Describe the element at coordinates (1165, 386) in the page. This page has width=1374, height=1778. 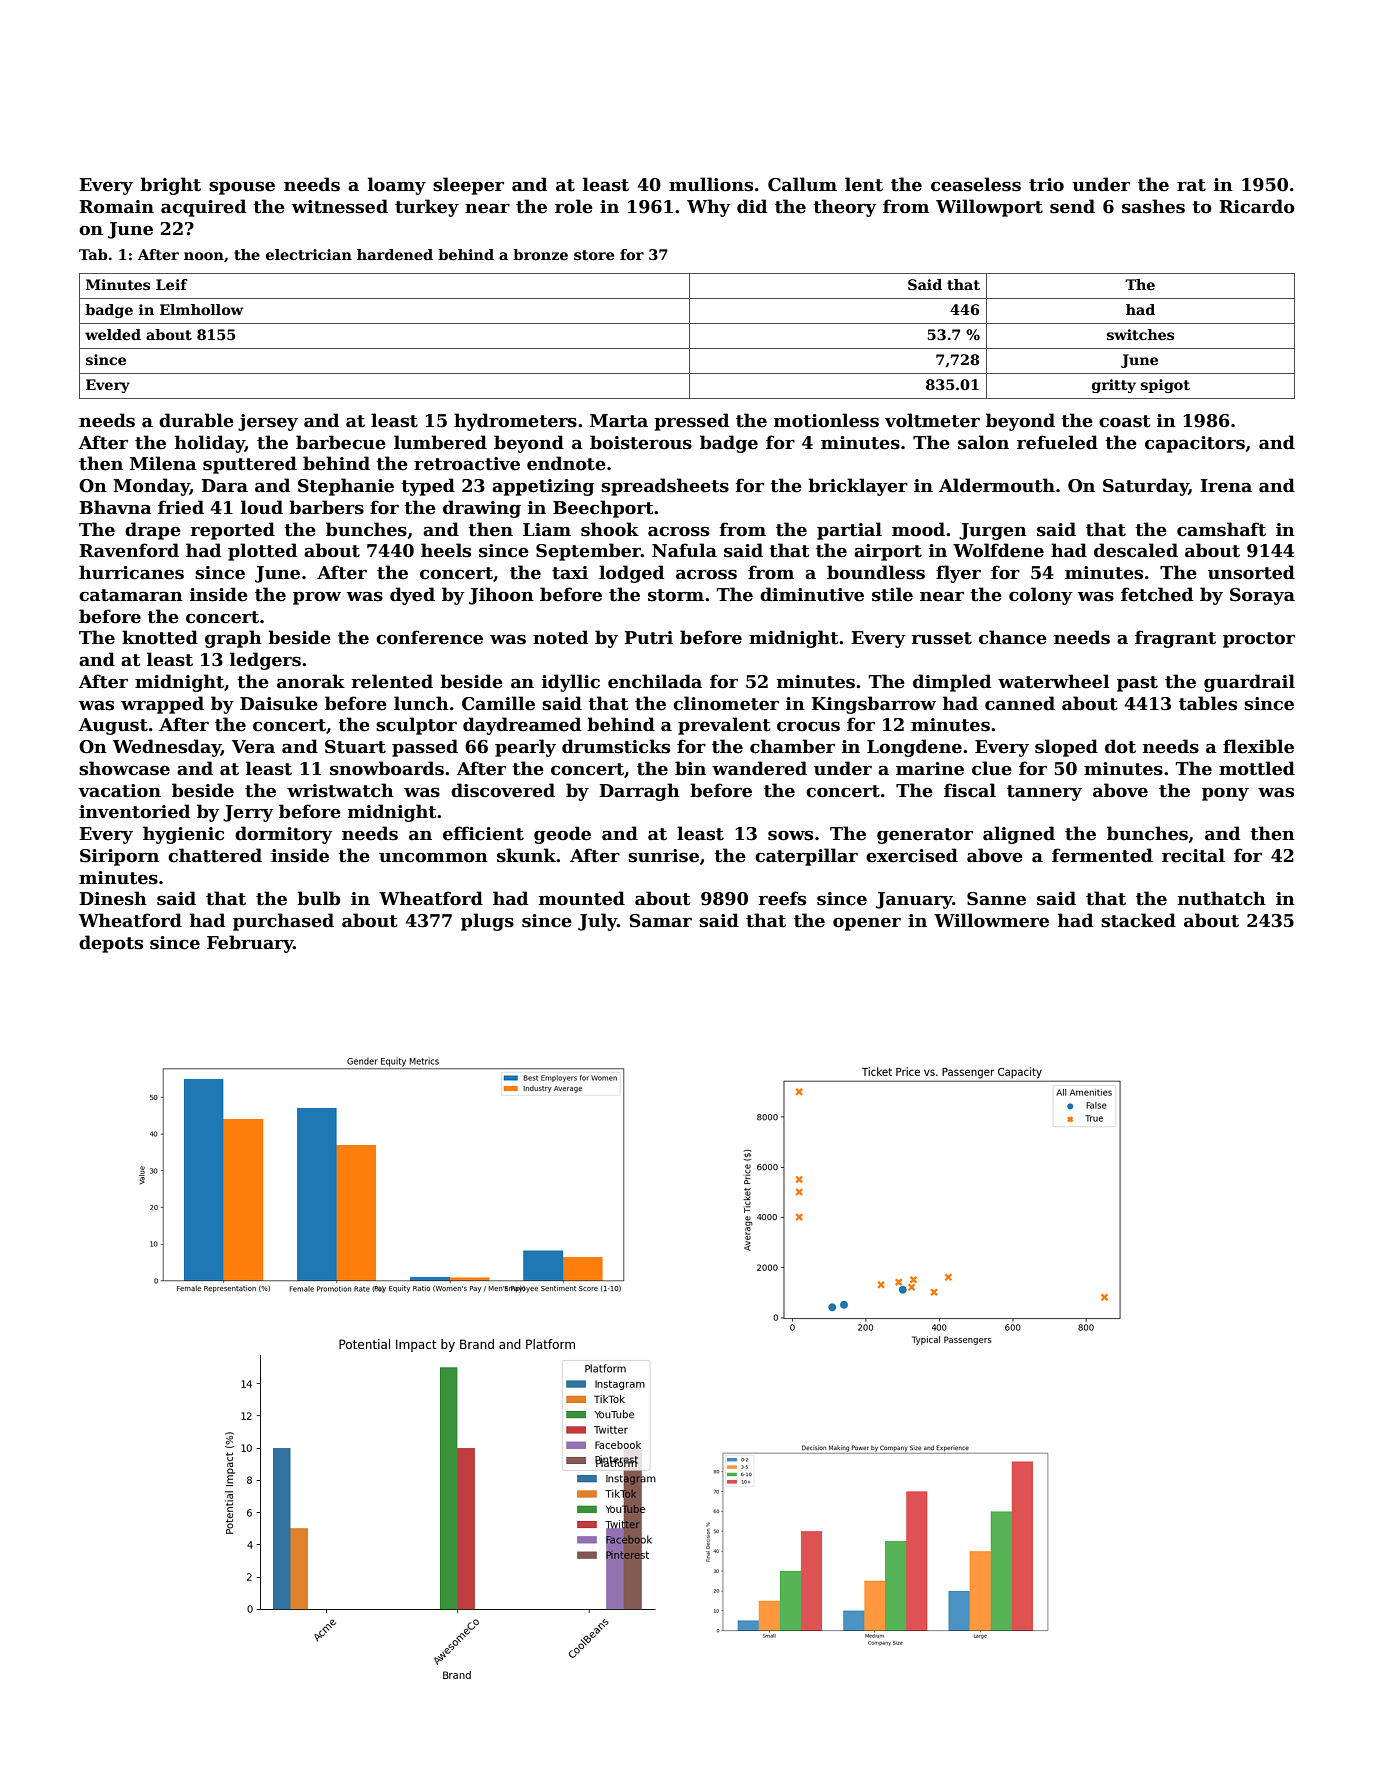
I see `spigot` at that location.
